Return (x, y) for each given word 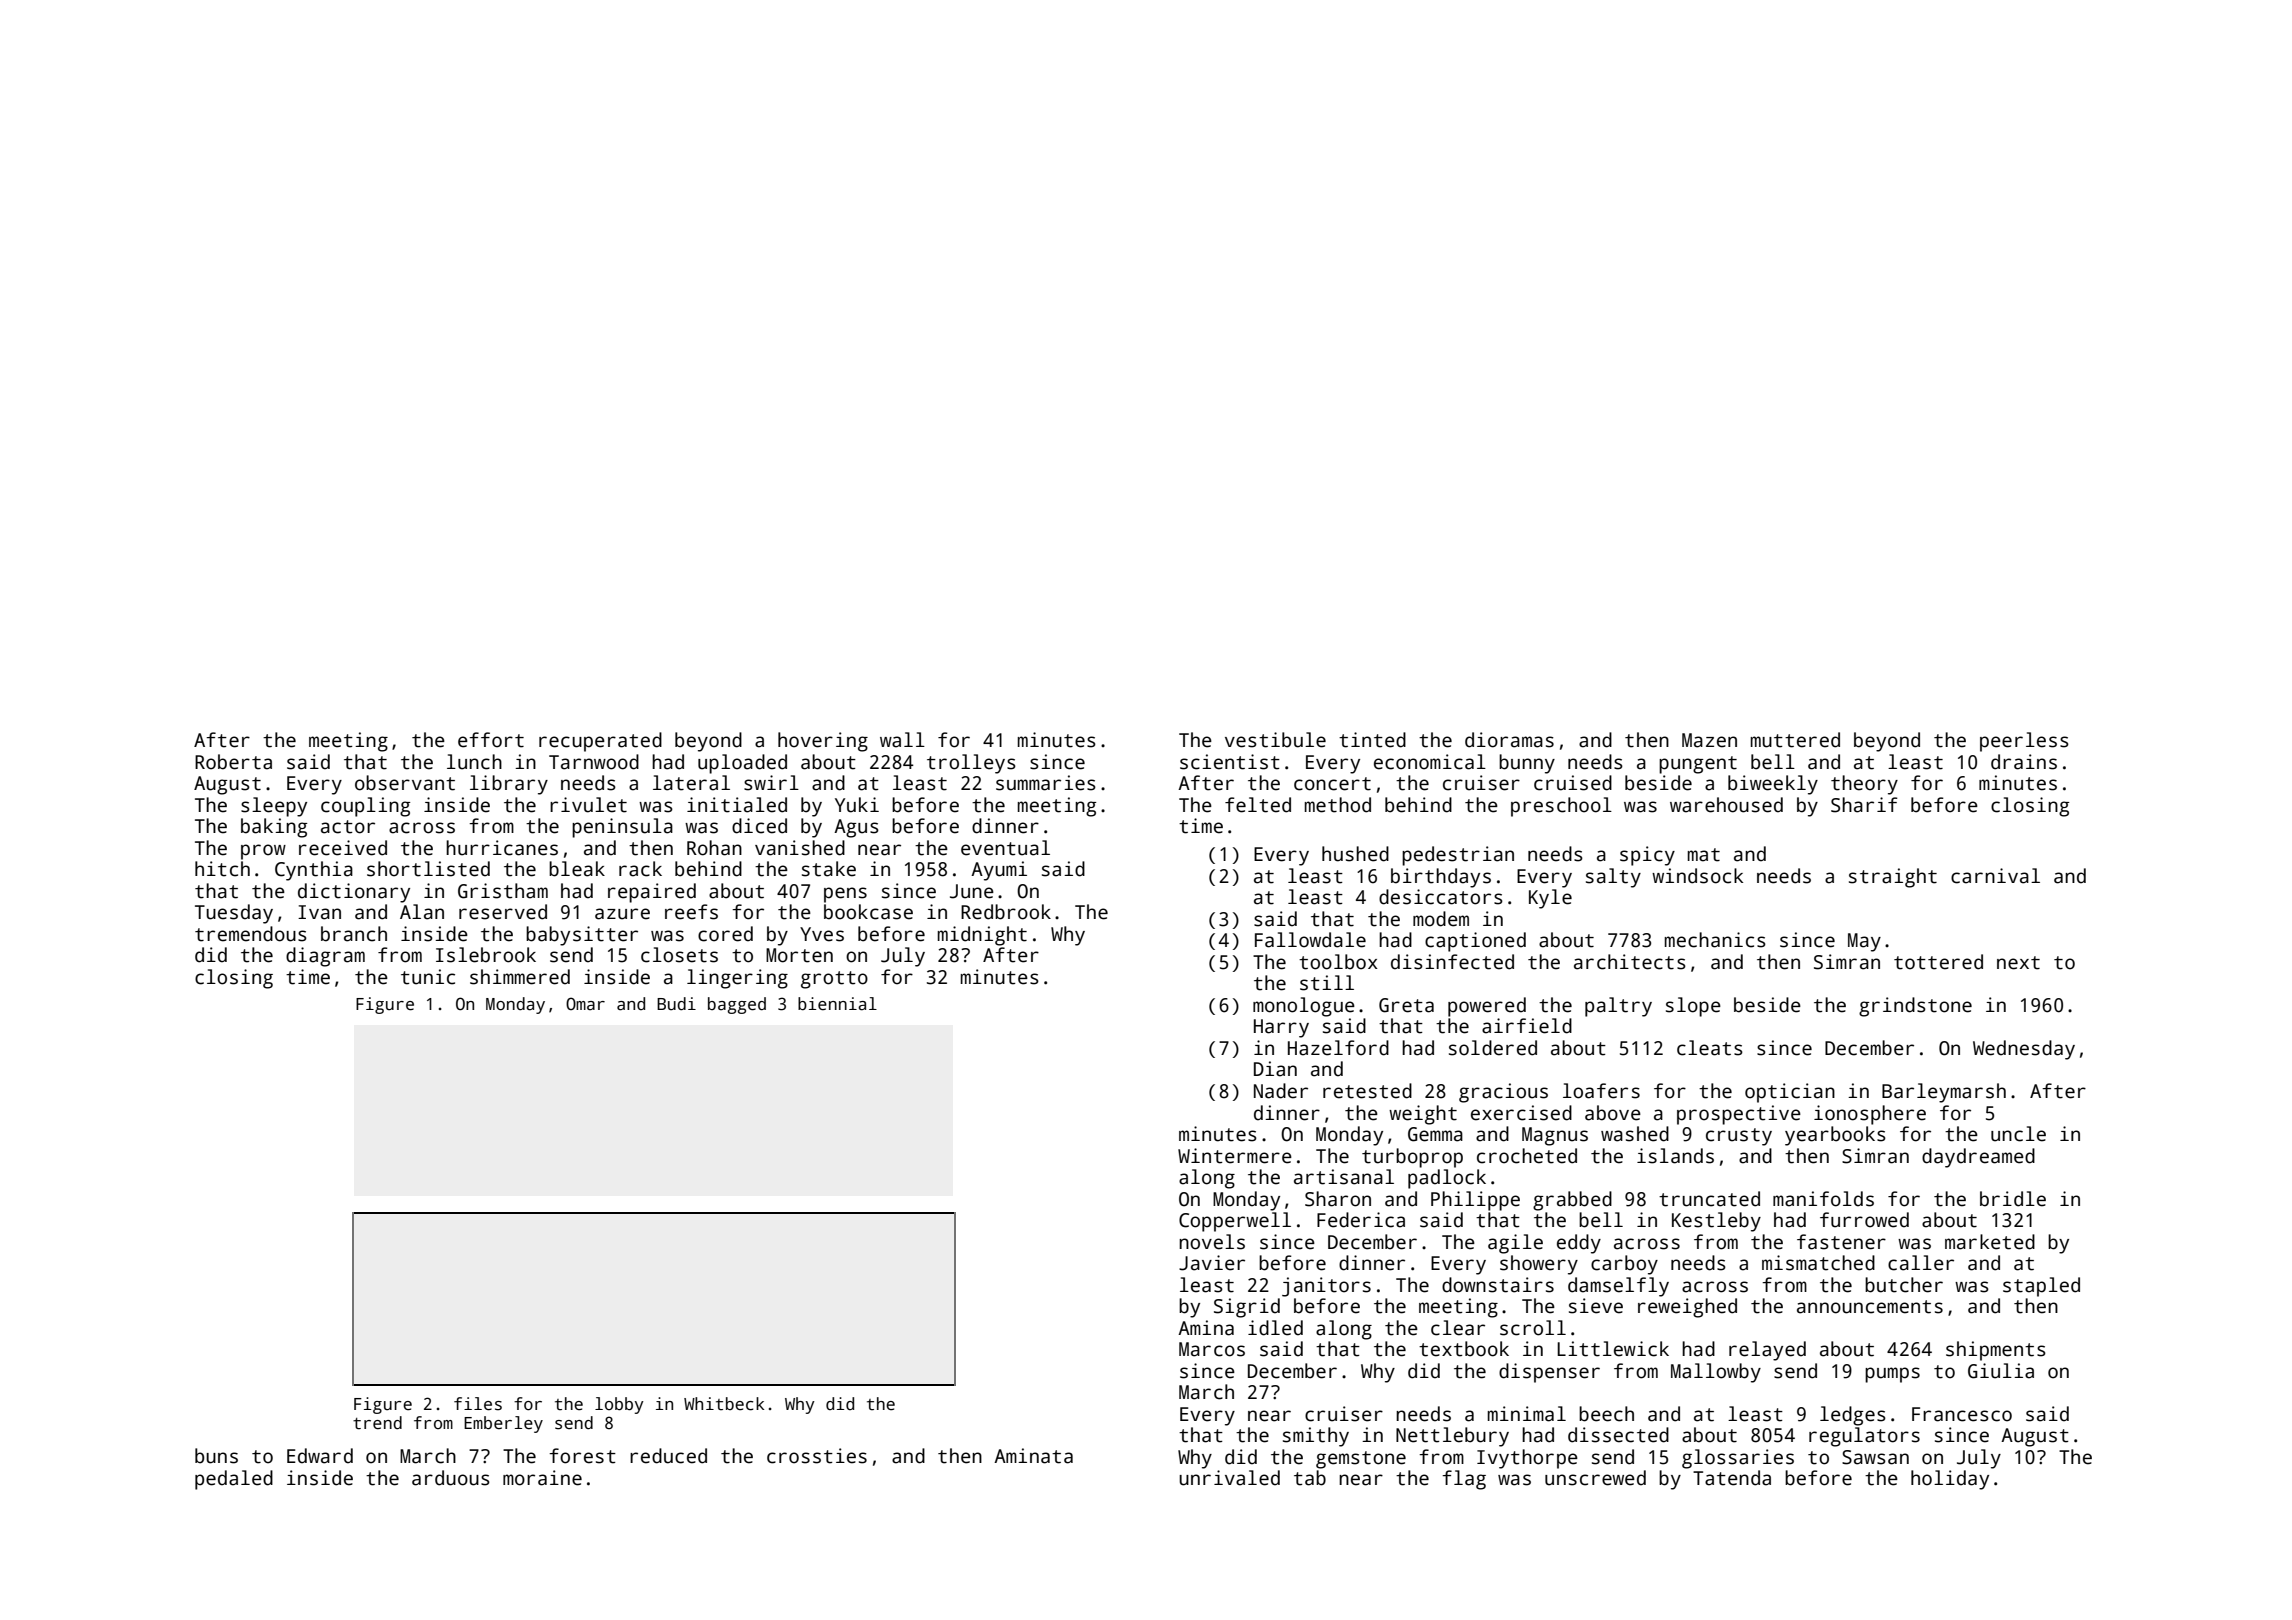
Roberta (233, 762)
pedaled (234, 1480)
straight (1893, 878)
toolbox (1338, 962)
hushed (1355, 854)
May (1864, 942)
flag (1464, 1480)
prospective (1739, 1115)
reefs (691, 912)
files (478, 1404)
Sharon (1338, 1199)
